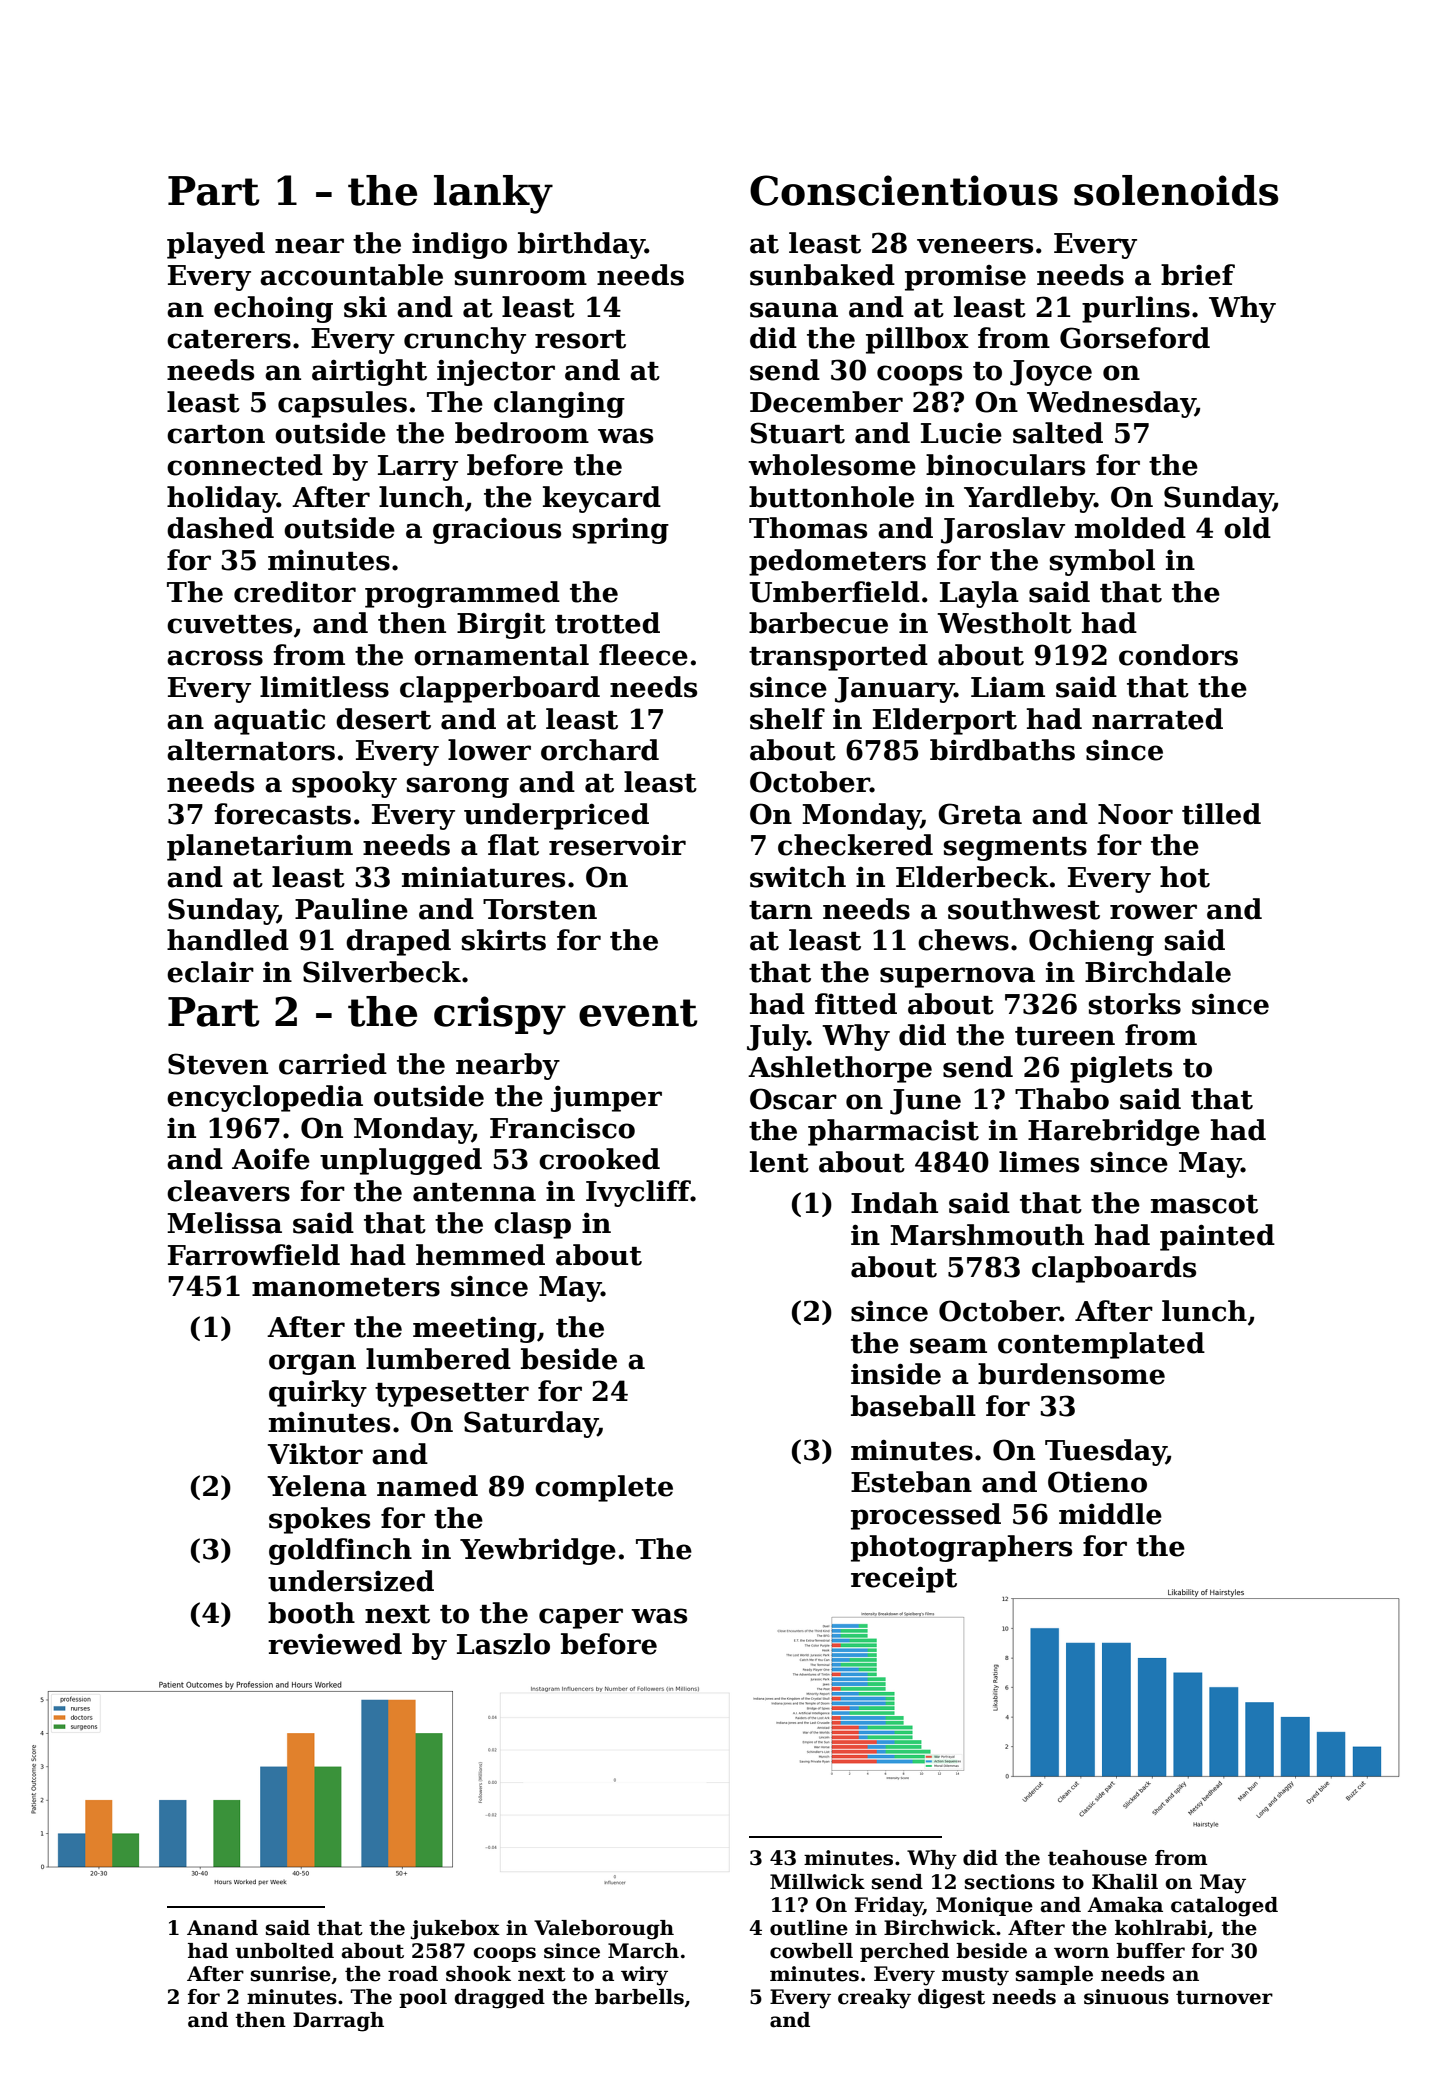 This image has width=1450, height=2100. I want to click on Marshmouth, so click(987, 1235).
